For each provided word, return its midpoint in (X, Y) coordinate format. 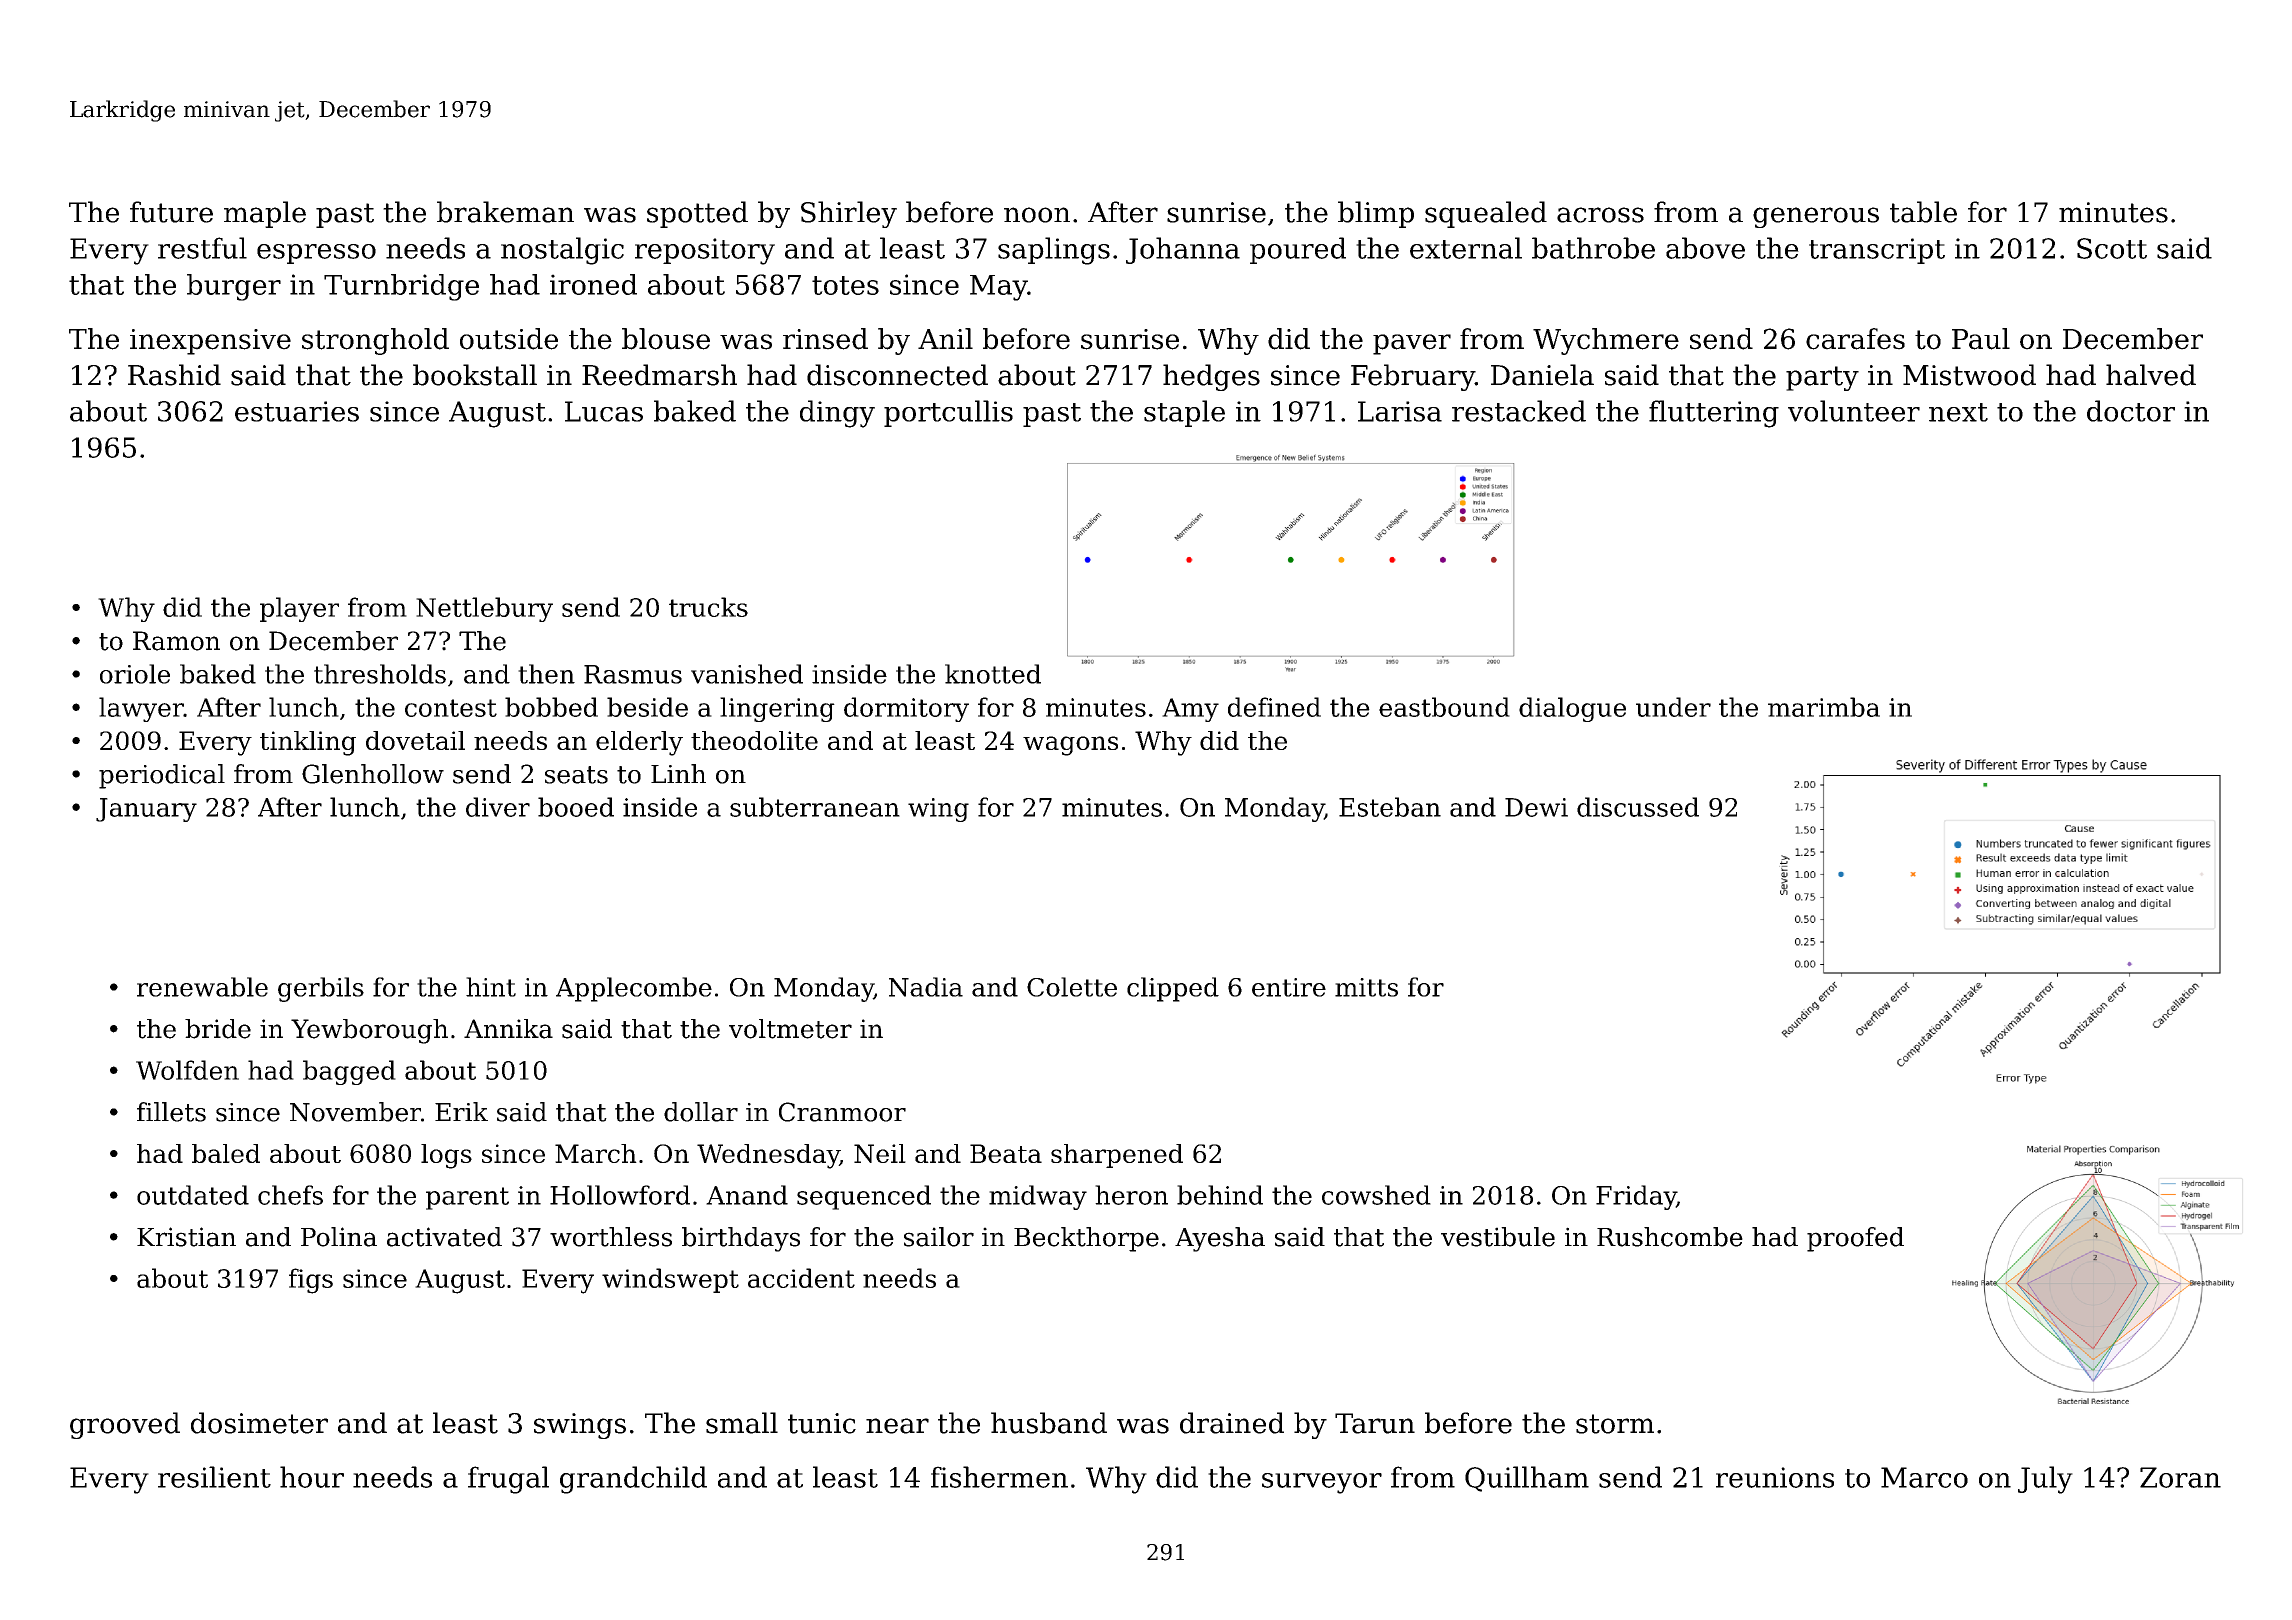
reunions (1775, 1477)
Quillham (1527, 1479)
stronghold (375, 341)
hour (312, 1477)
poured (1298, 250)
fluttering (1714, 414)
